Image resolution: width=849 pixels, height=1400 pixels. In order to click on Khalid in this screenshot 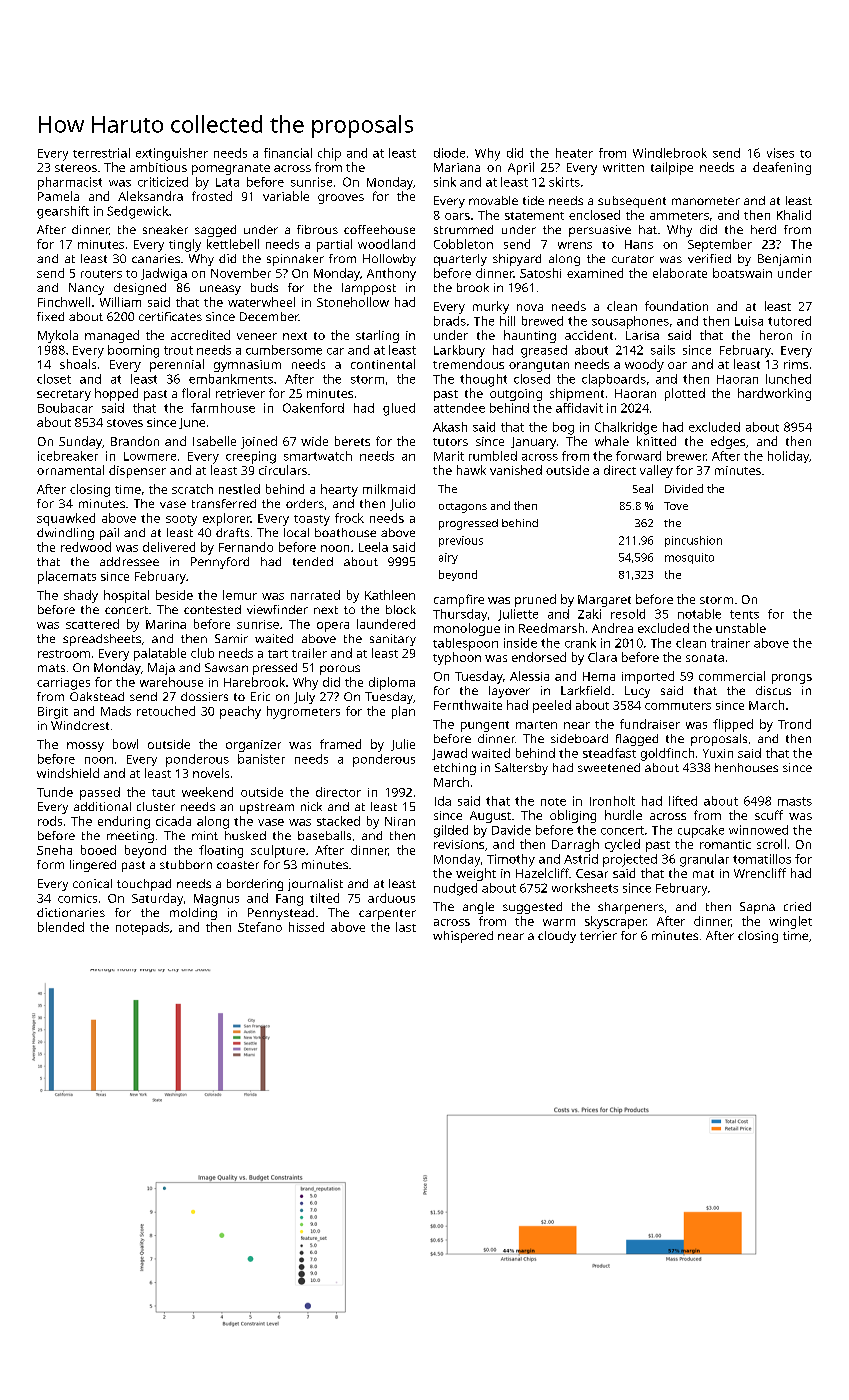, I will do `click(794, 215)`.
